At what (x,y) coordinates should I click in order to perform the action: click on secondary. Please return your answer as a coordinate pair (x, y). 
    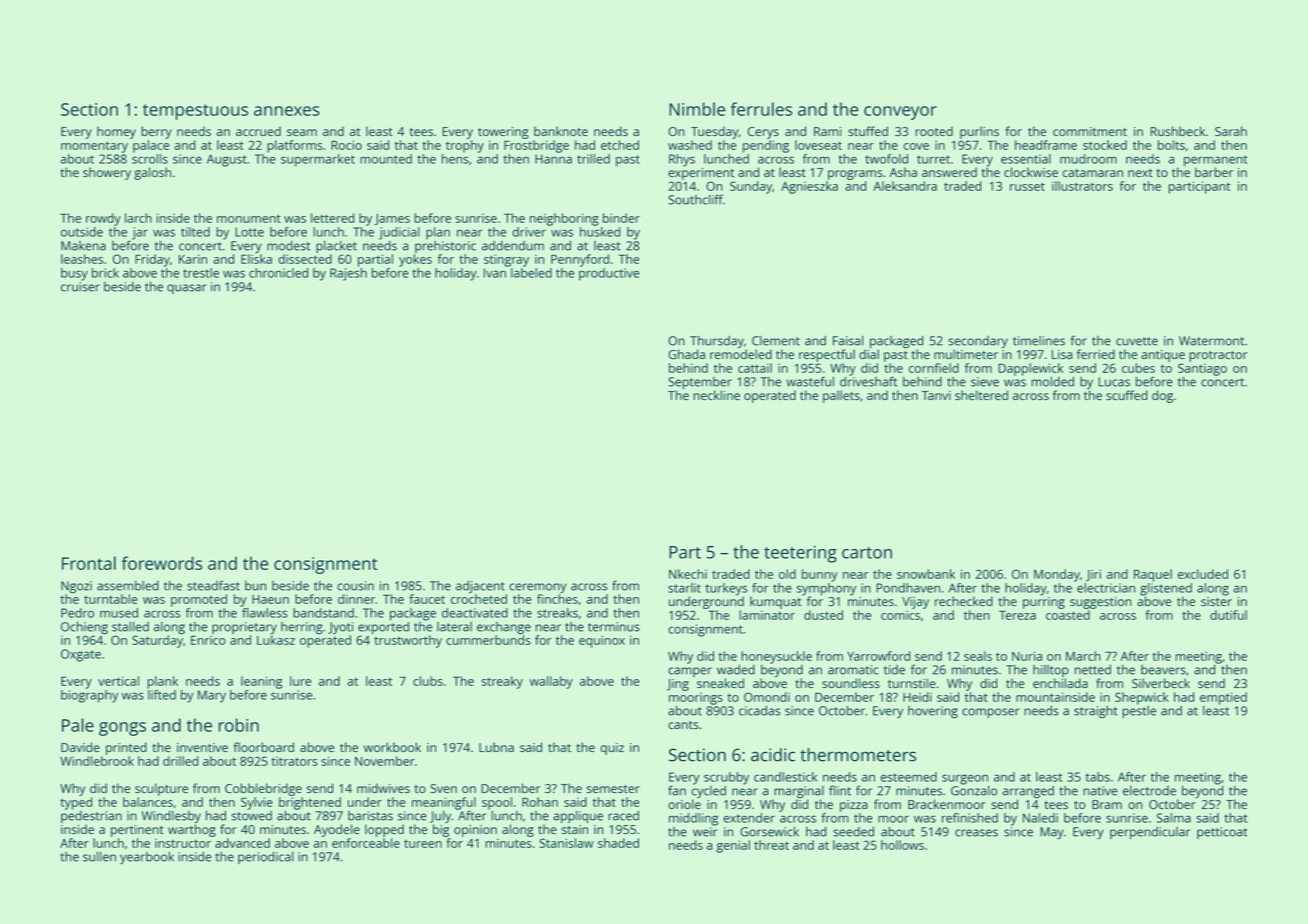
    Looking at the image, I should click on (978, 342).
